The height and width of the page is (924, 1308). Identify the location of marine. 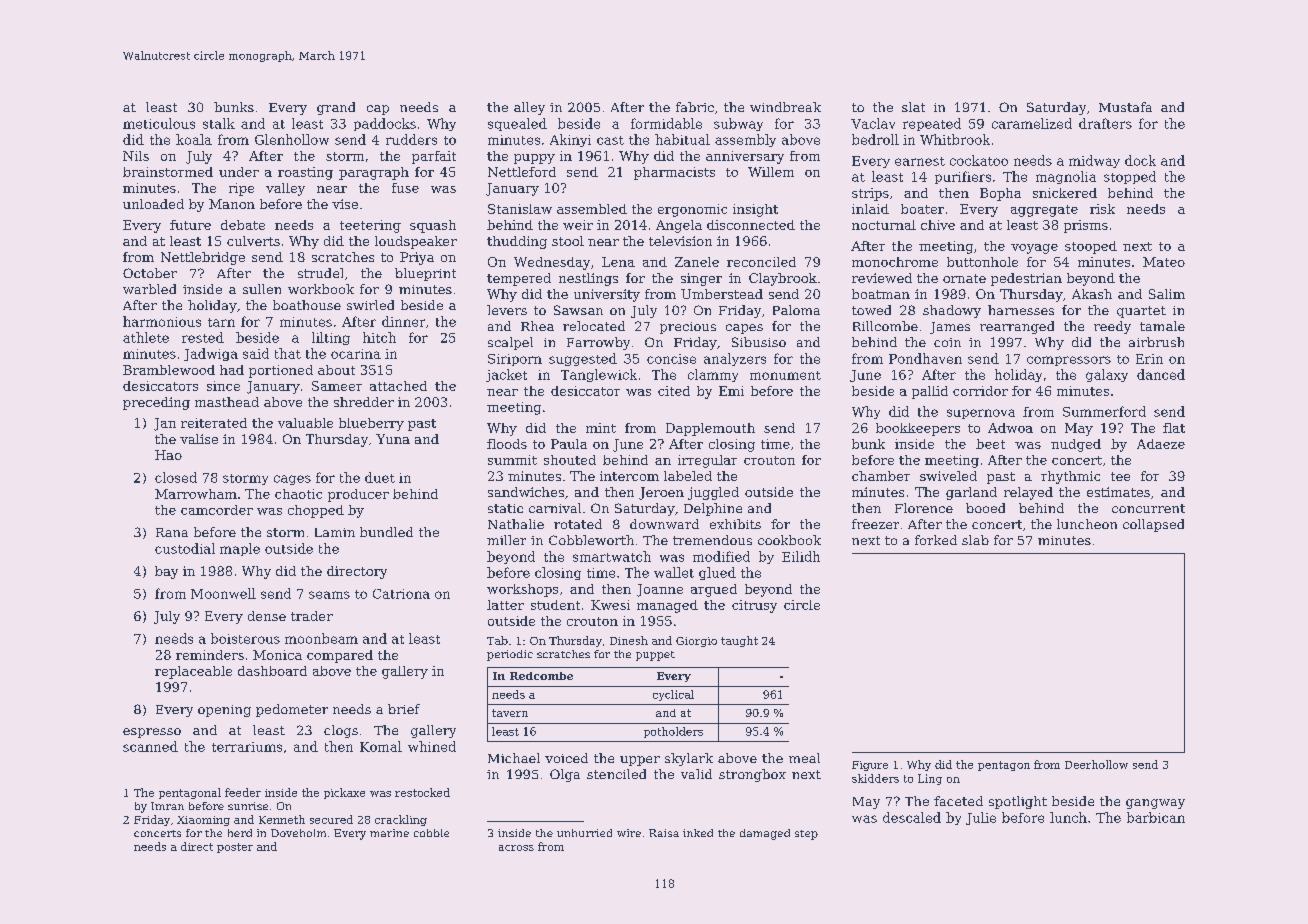
(389, 833).
